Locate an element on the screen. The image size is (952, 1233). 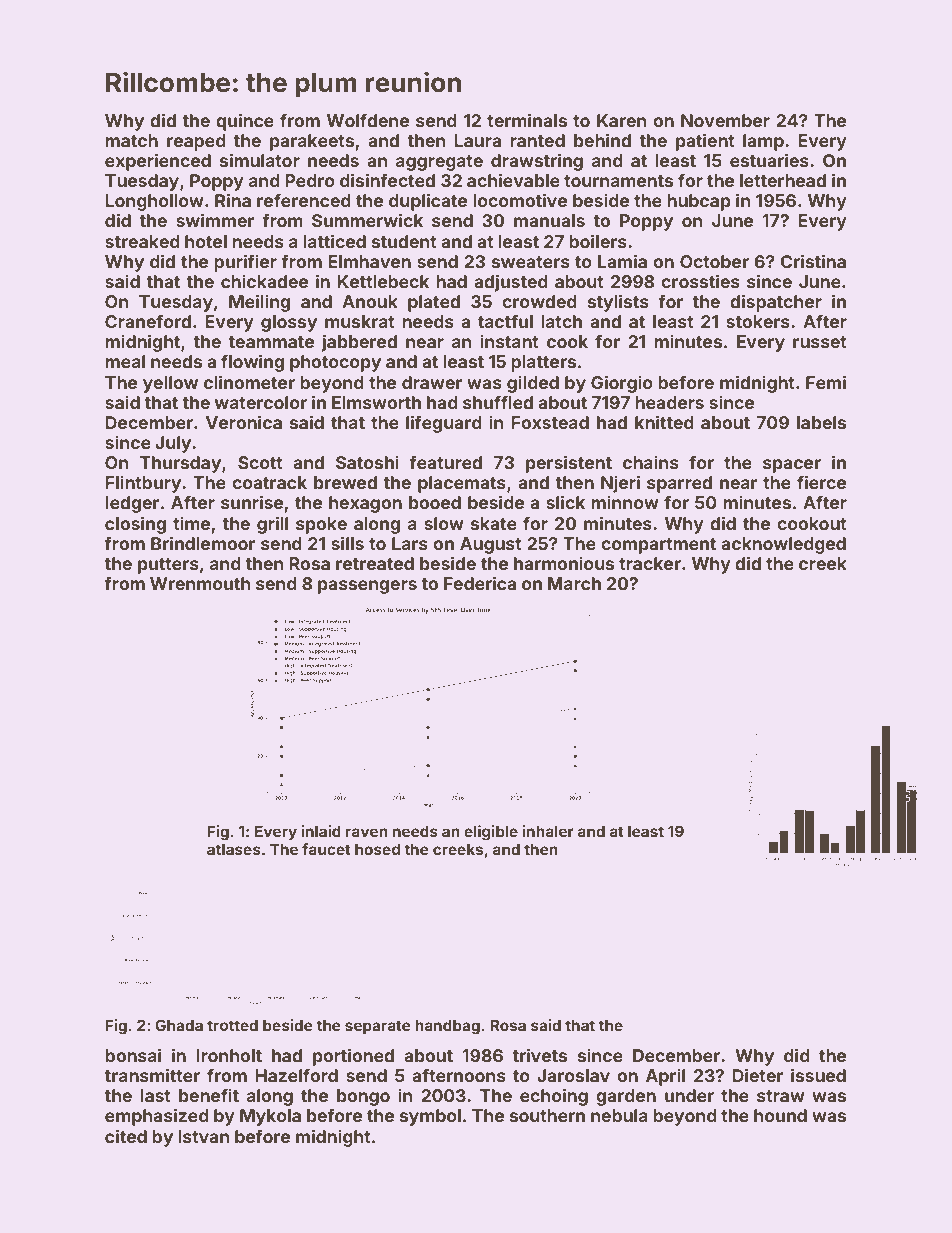
passengers is located at coordinates (367, 587).
